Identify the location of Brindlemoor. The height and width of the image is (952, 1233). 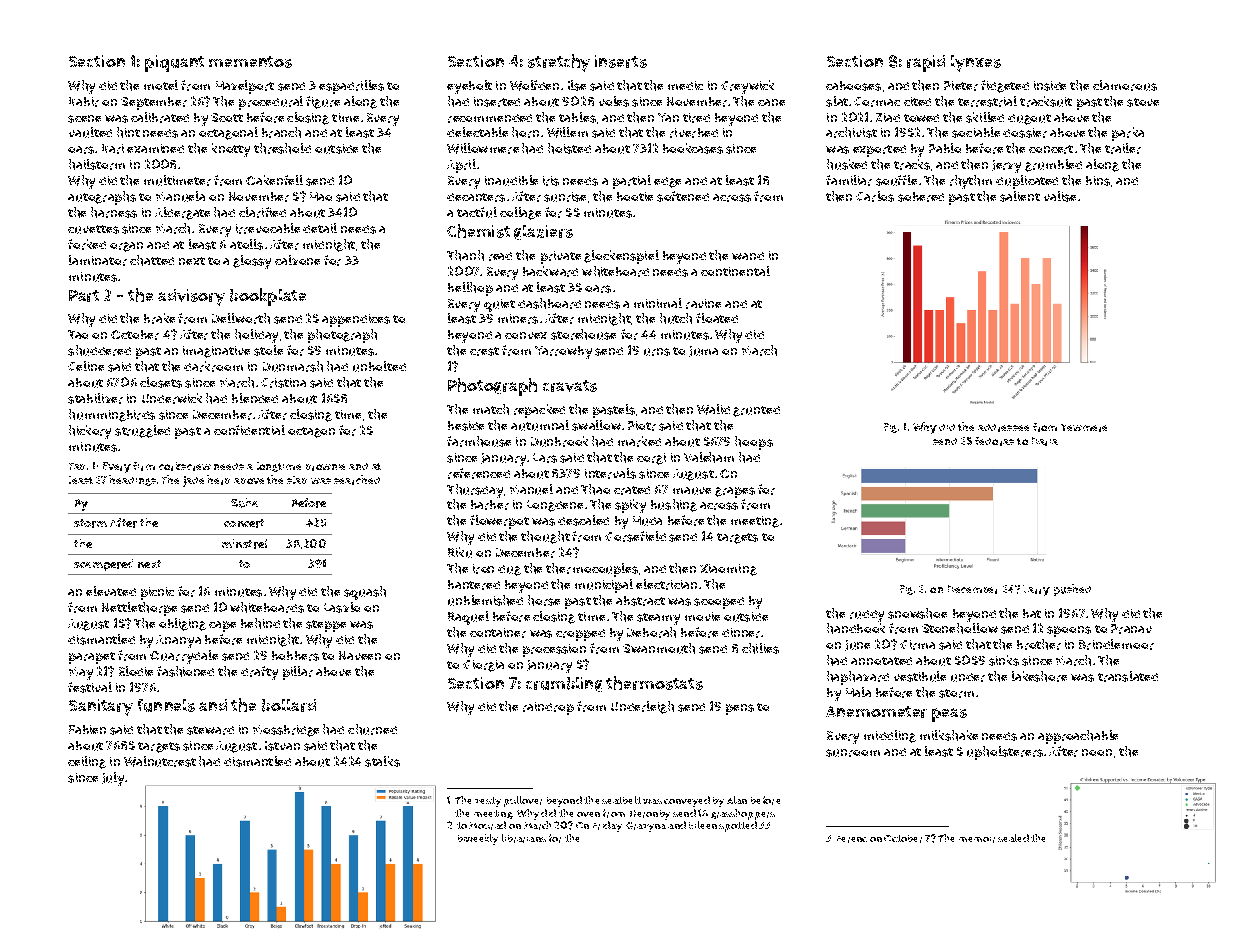
(1116, 644).
